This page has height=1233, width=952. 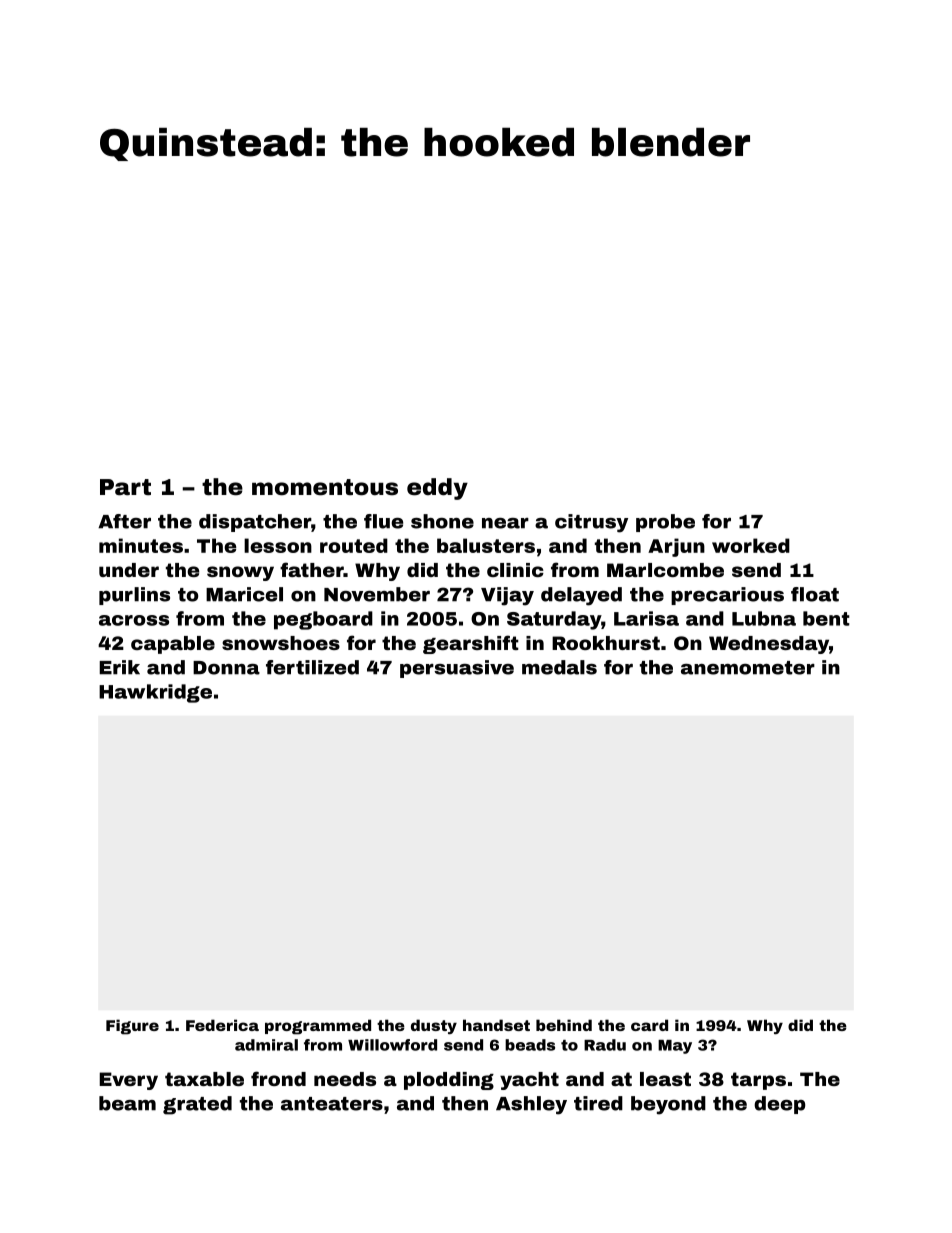 What do you see at coordinates (226, 668) in the page?
I see `Donna` at bounding box center [226, 668].
